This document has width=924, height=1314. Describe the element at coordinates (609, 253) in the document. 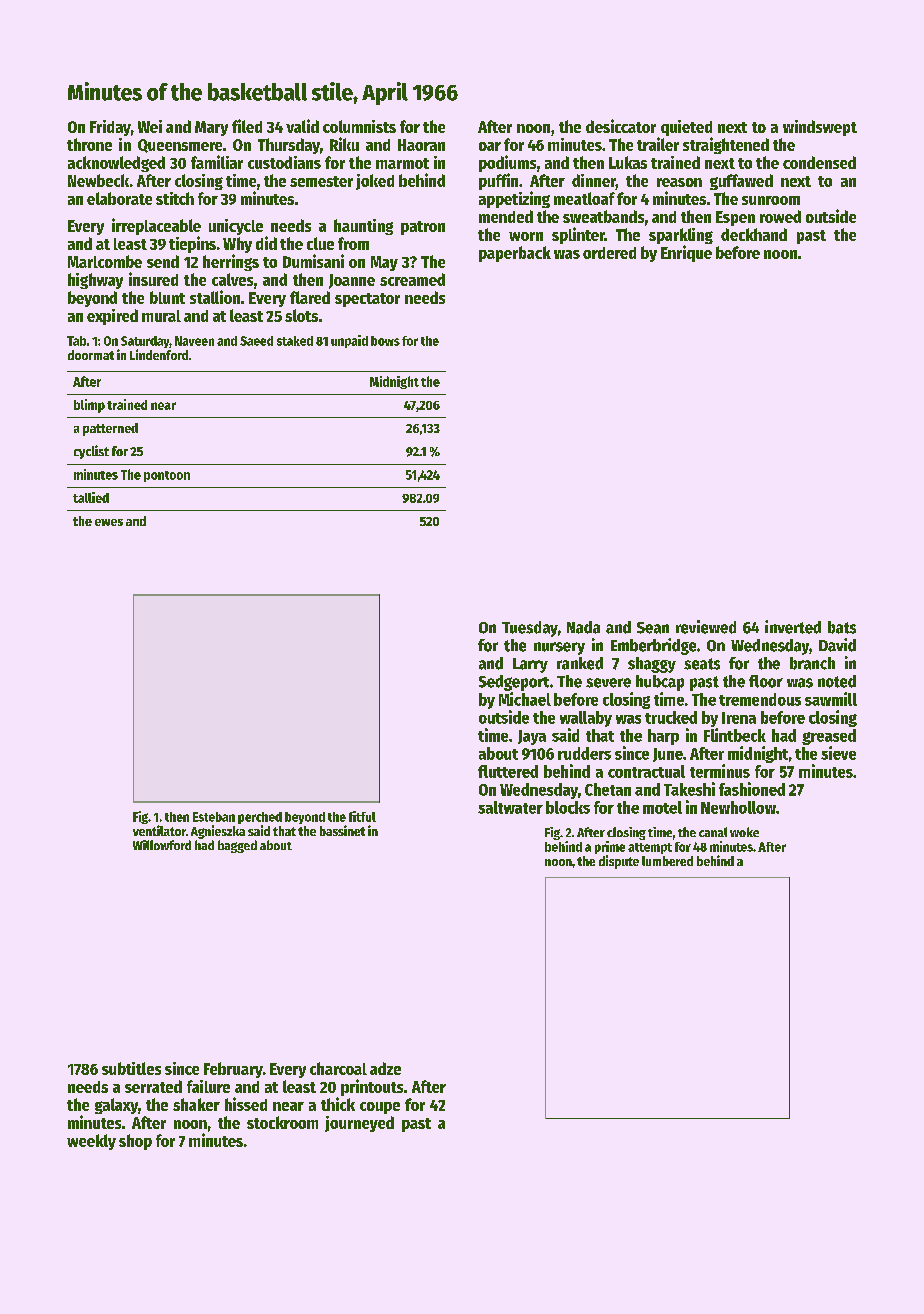

I see `ordered` at that location.
